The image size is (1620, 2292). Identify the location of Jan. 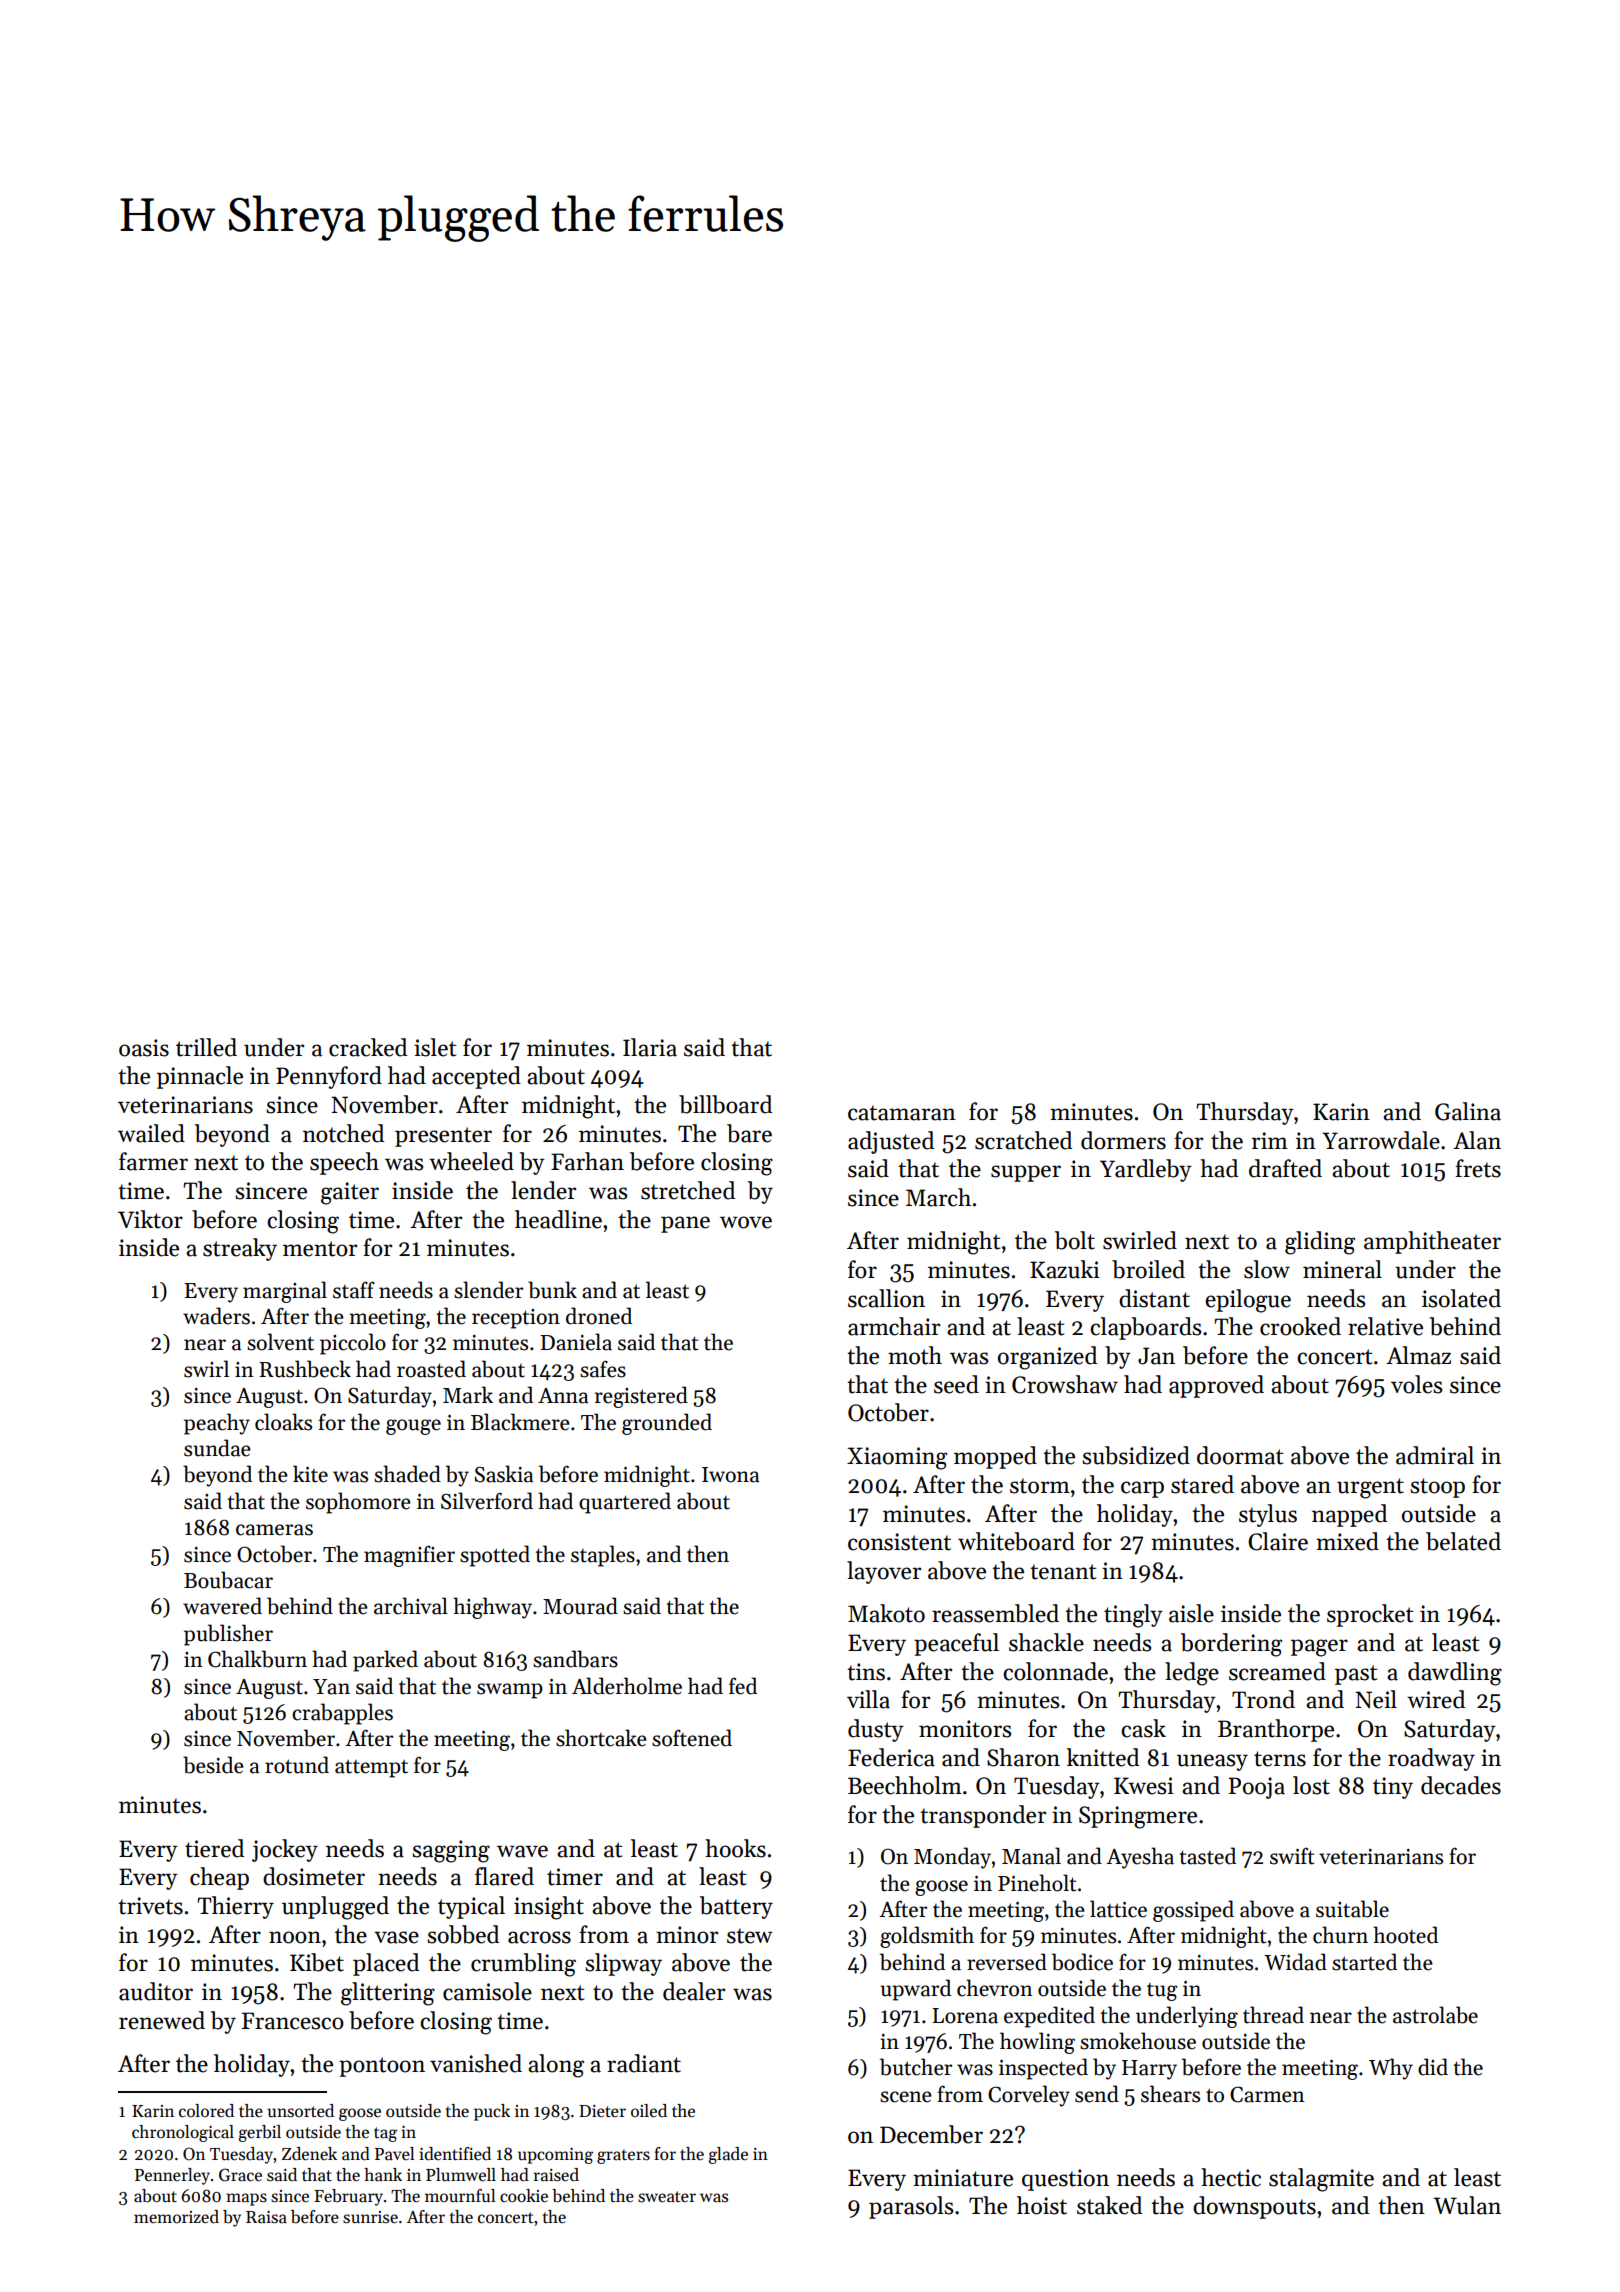
(1156, 1356).
